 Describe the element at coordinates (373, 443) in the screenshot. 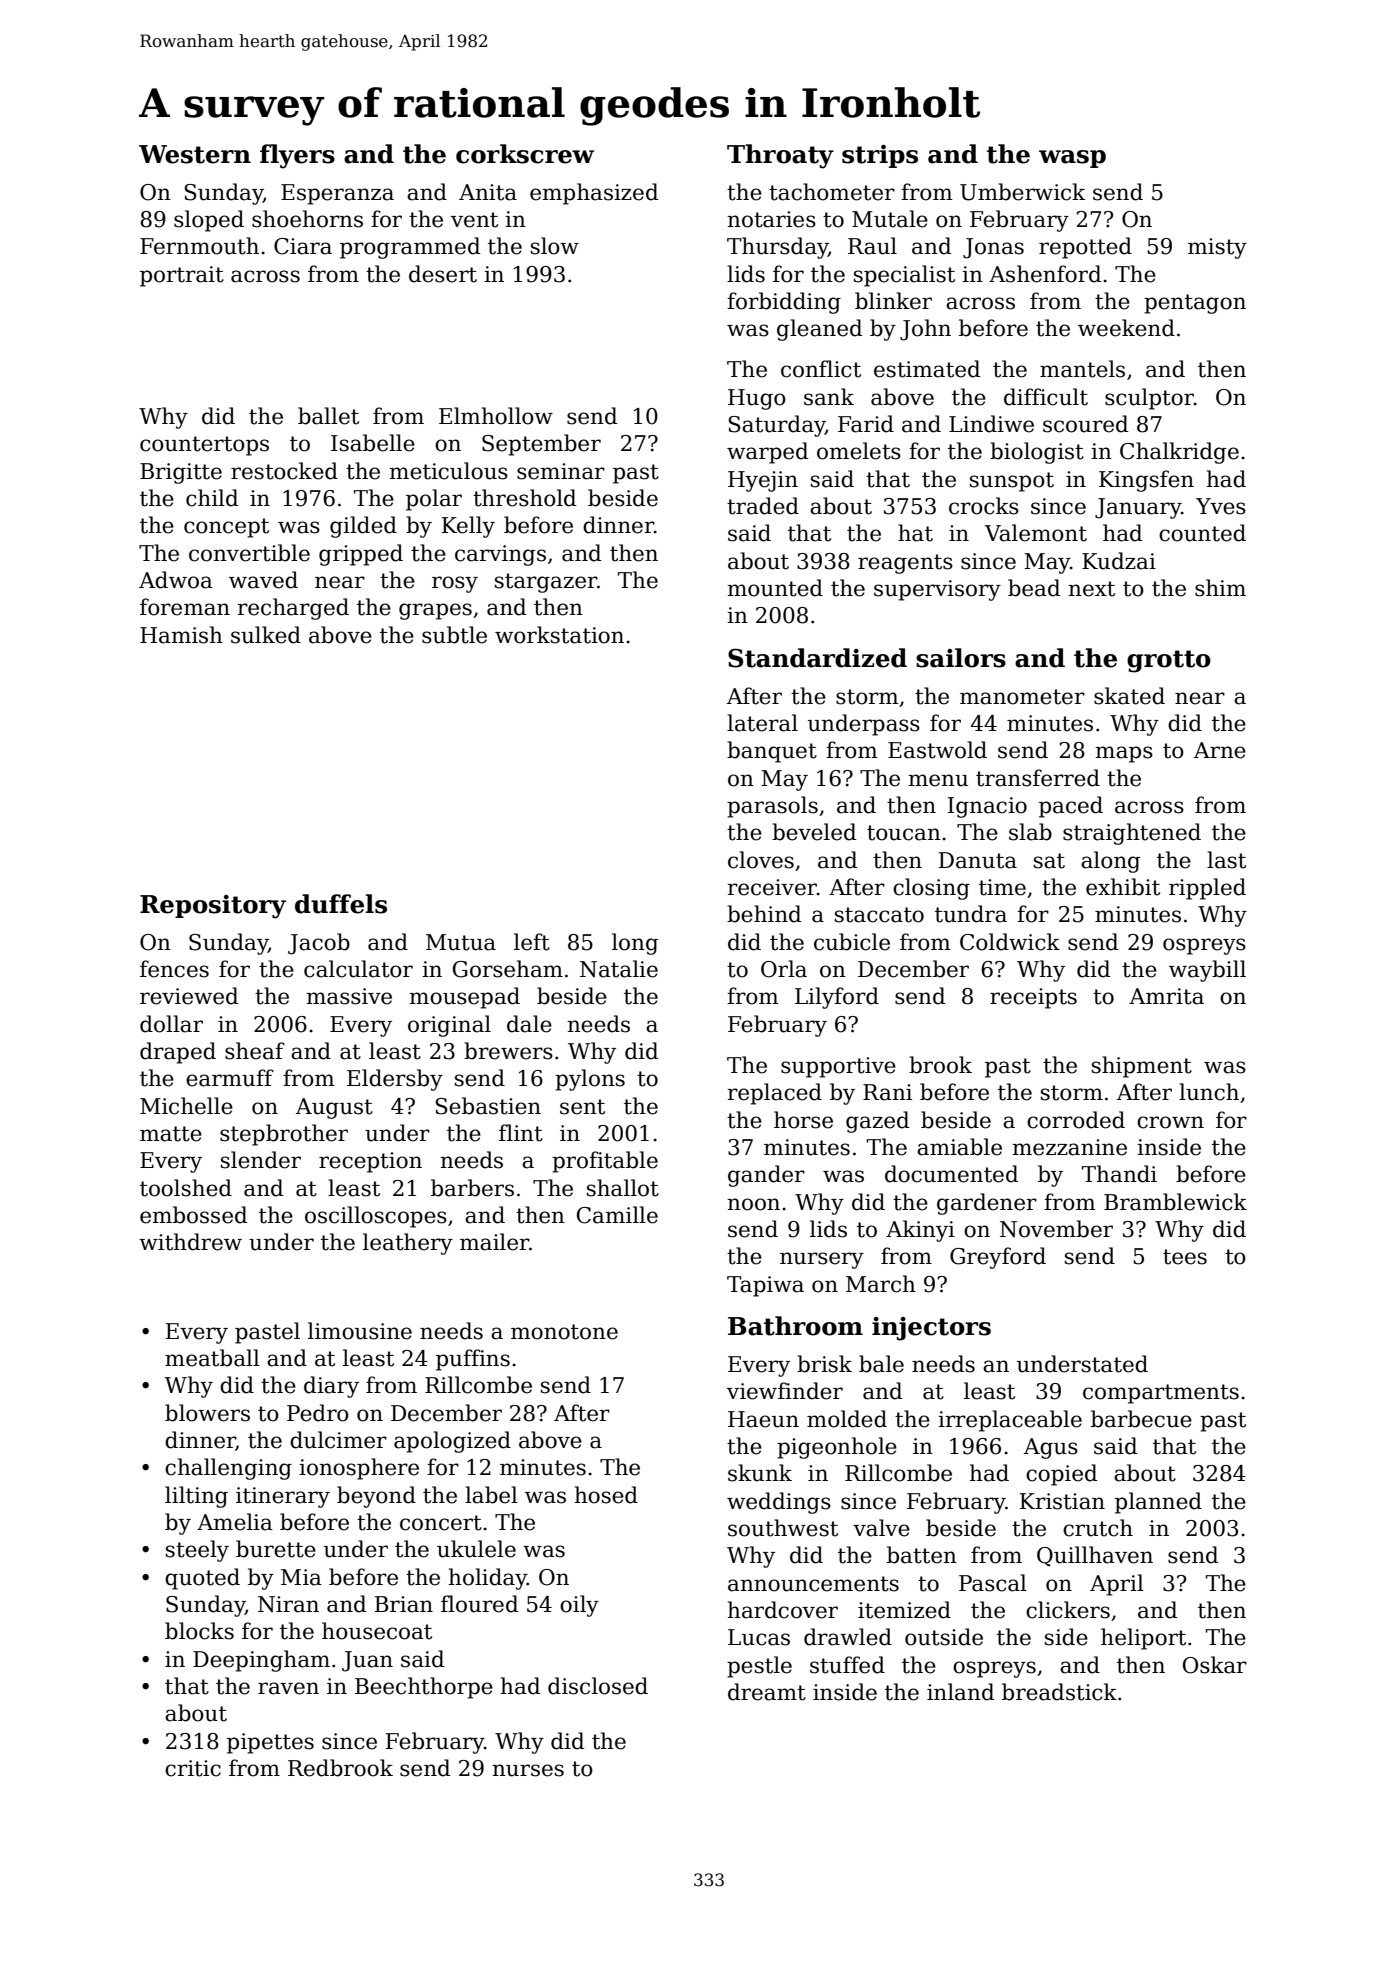

I see `Isabelle` at that location.
